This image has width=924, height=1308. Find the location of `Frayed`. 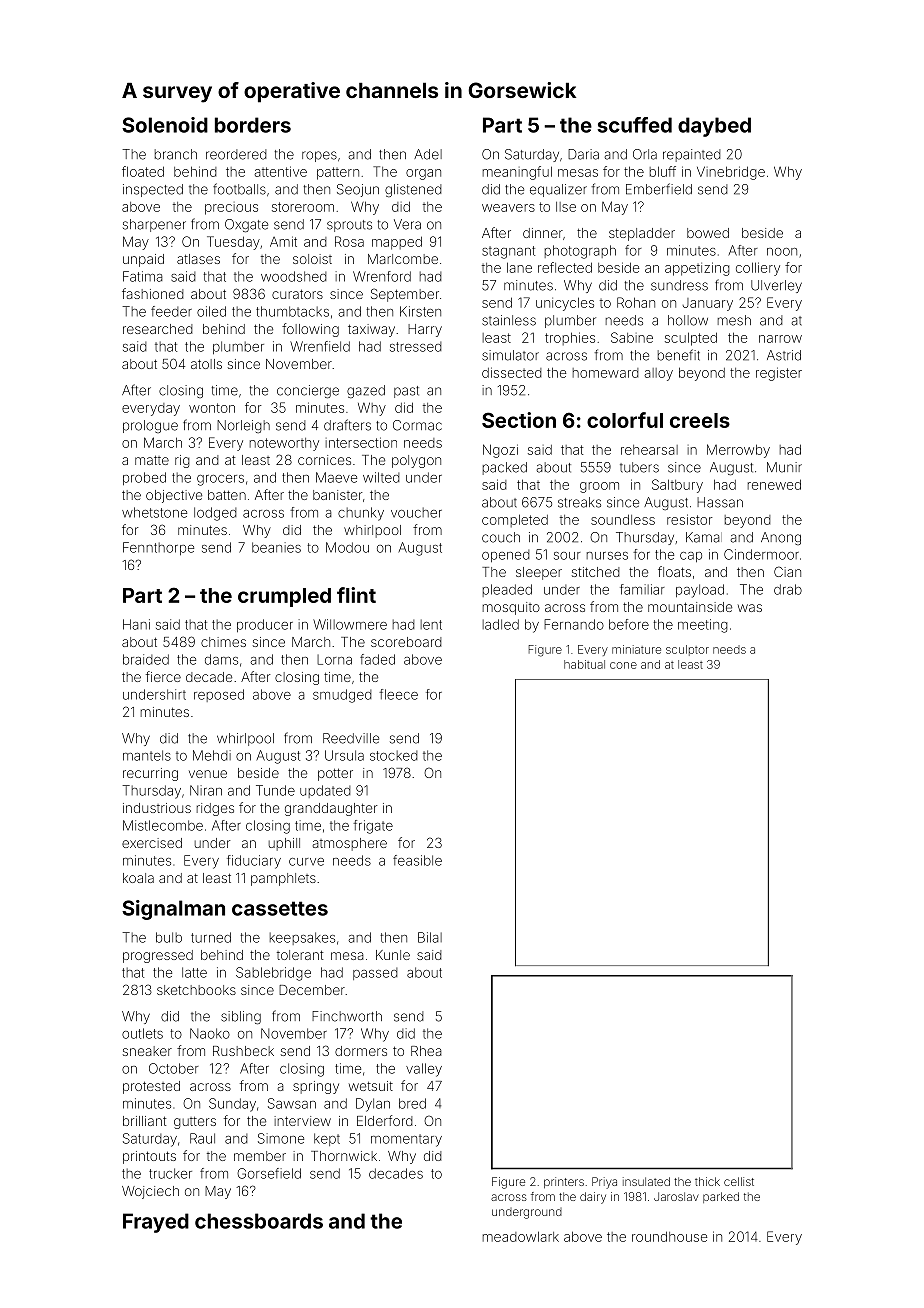

Frayed is located at coordinates (156, 1223).
